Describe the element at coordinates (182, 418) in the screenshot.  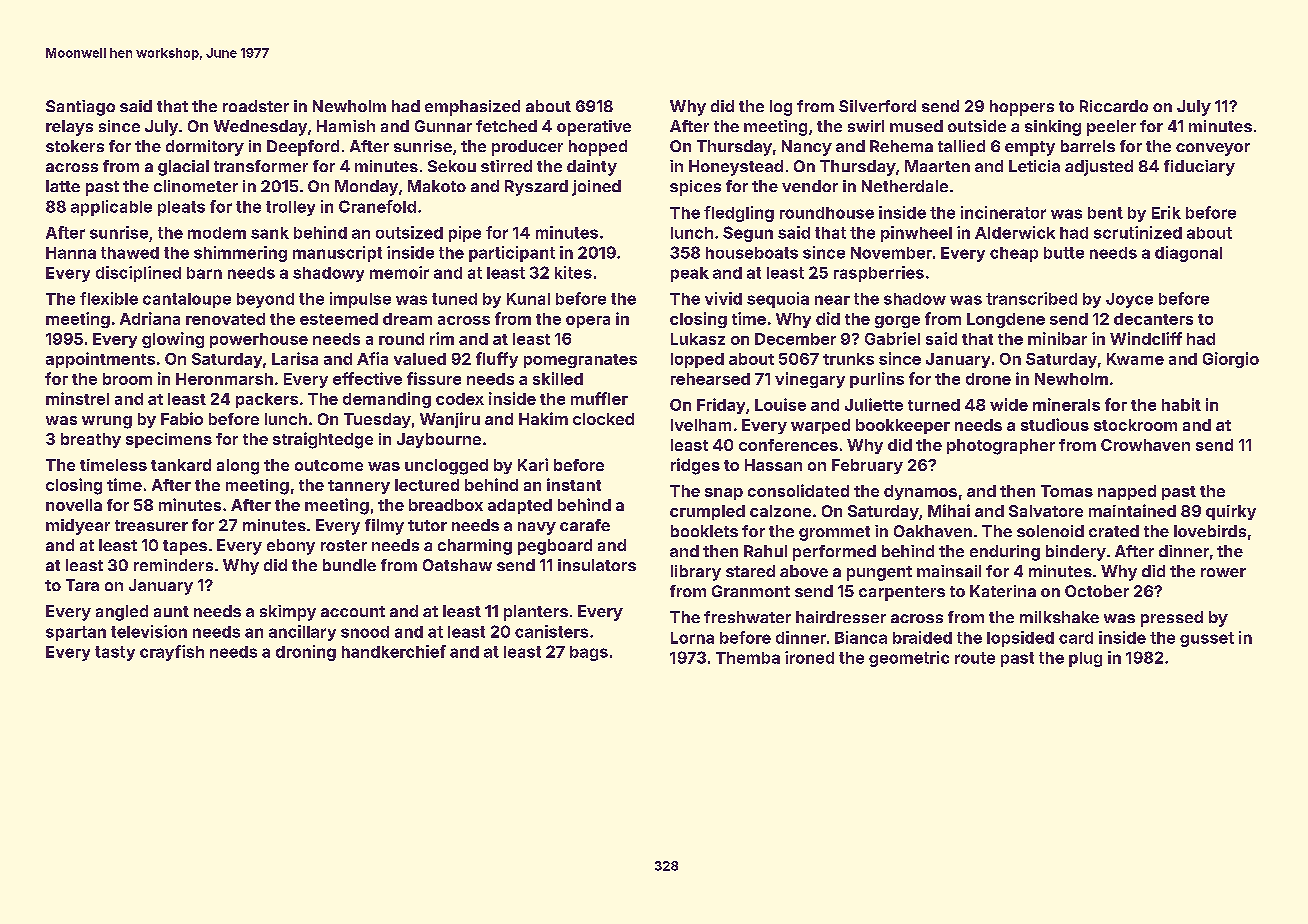
I see `Fabio` at that location.
